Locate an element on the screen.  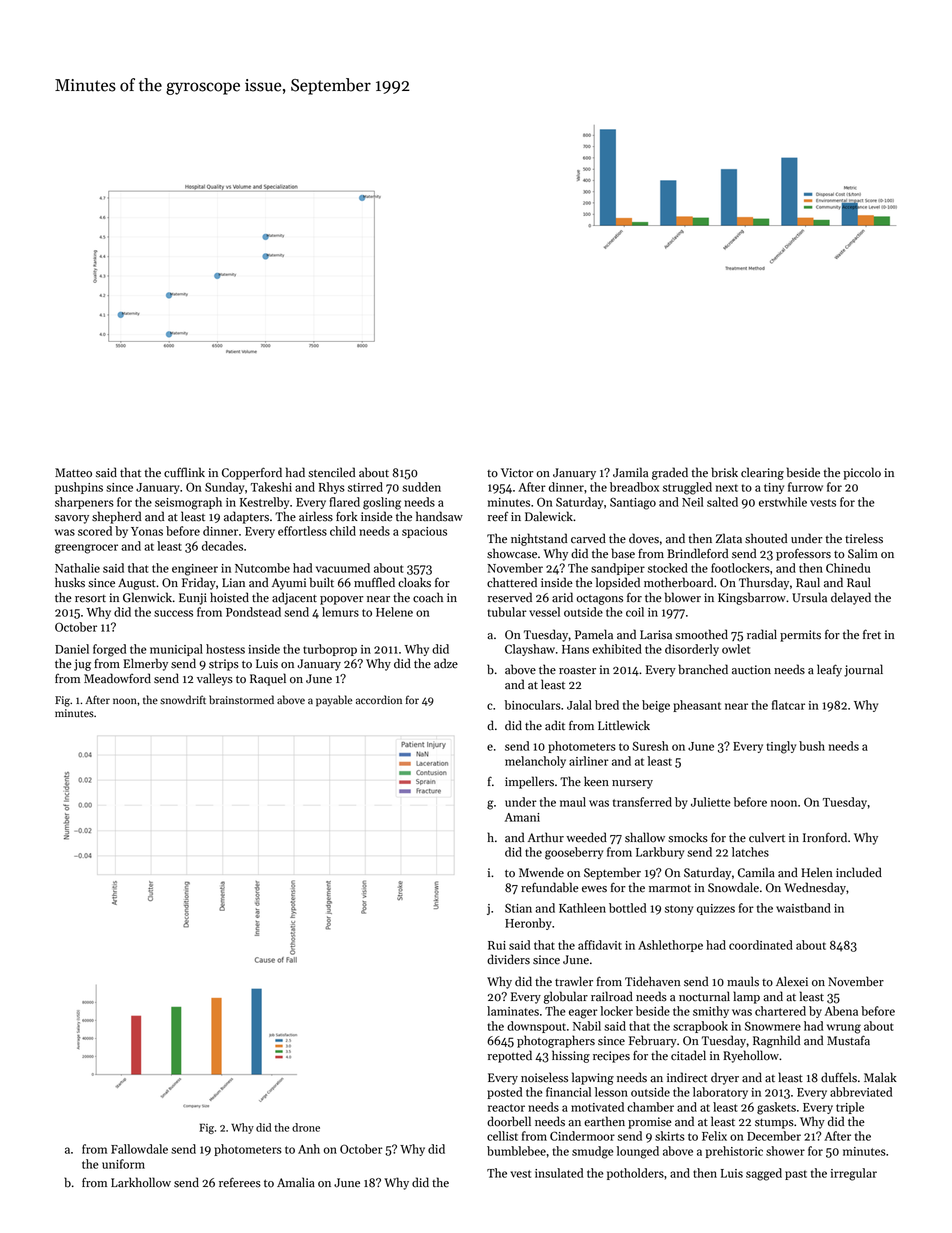
adze is located at coordinates (446, 663).
